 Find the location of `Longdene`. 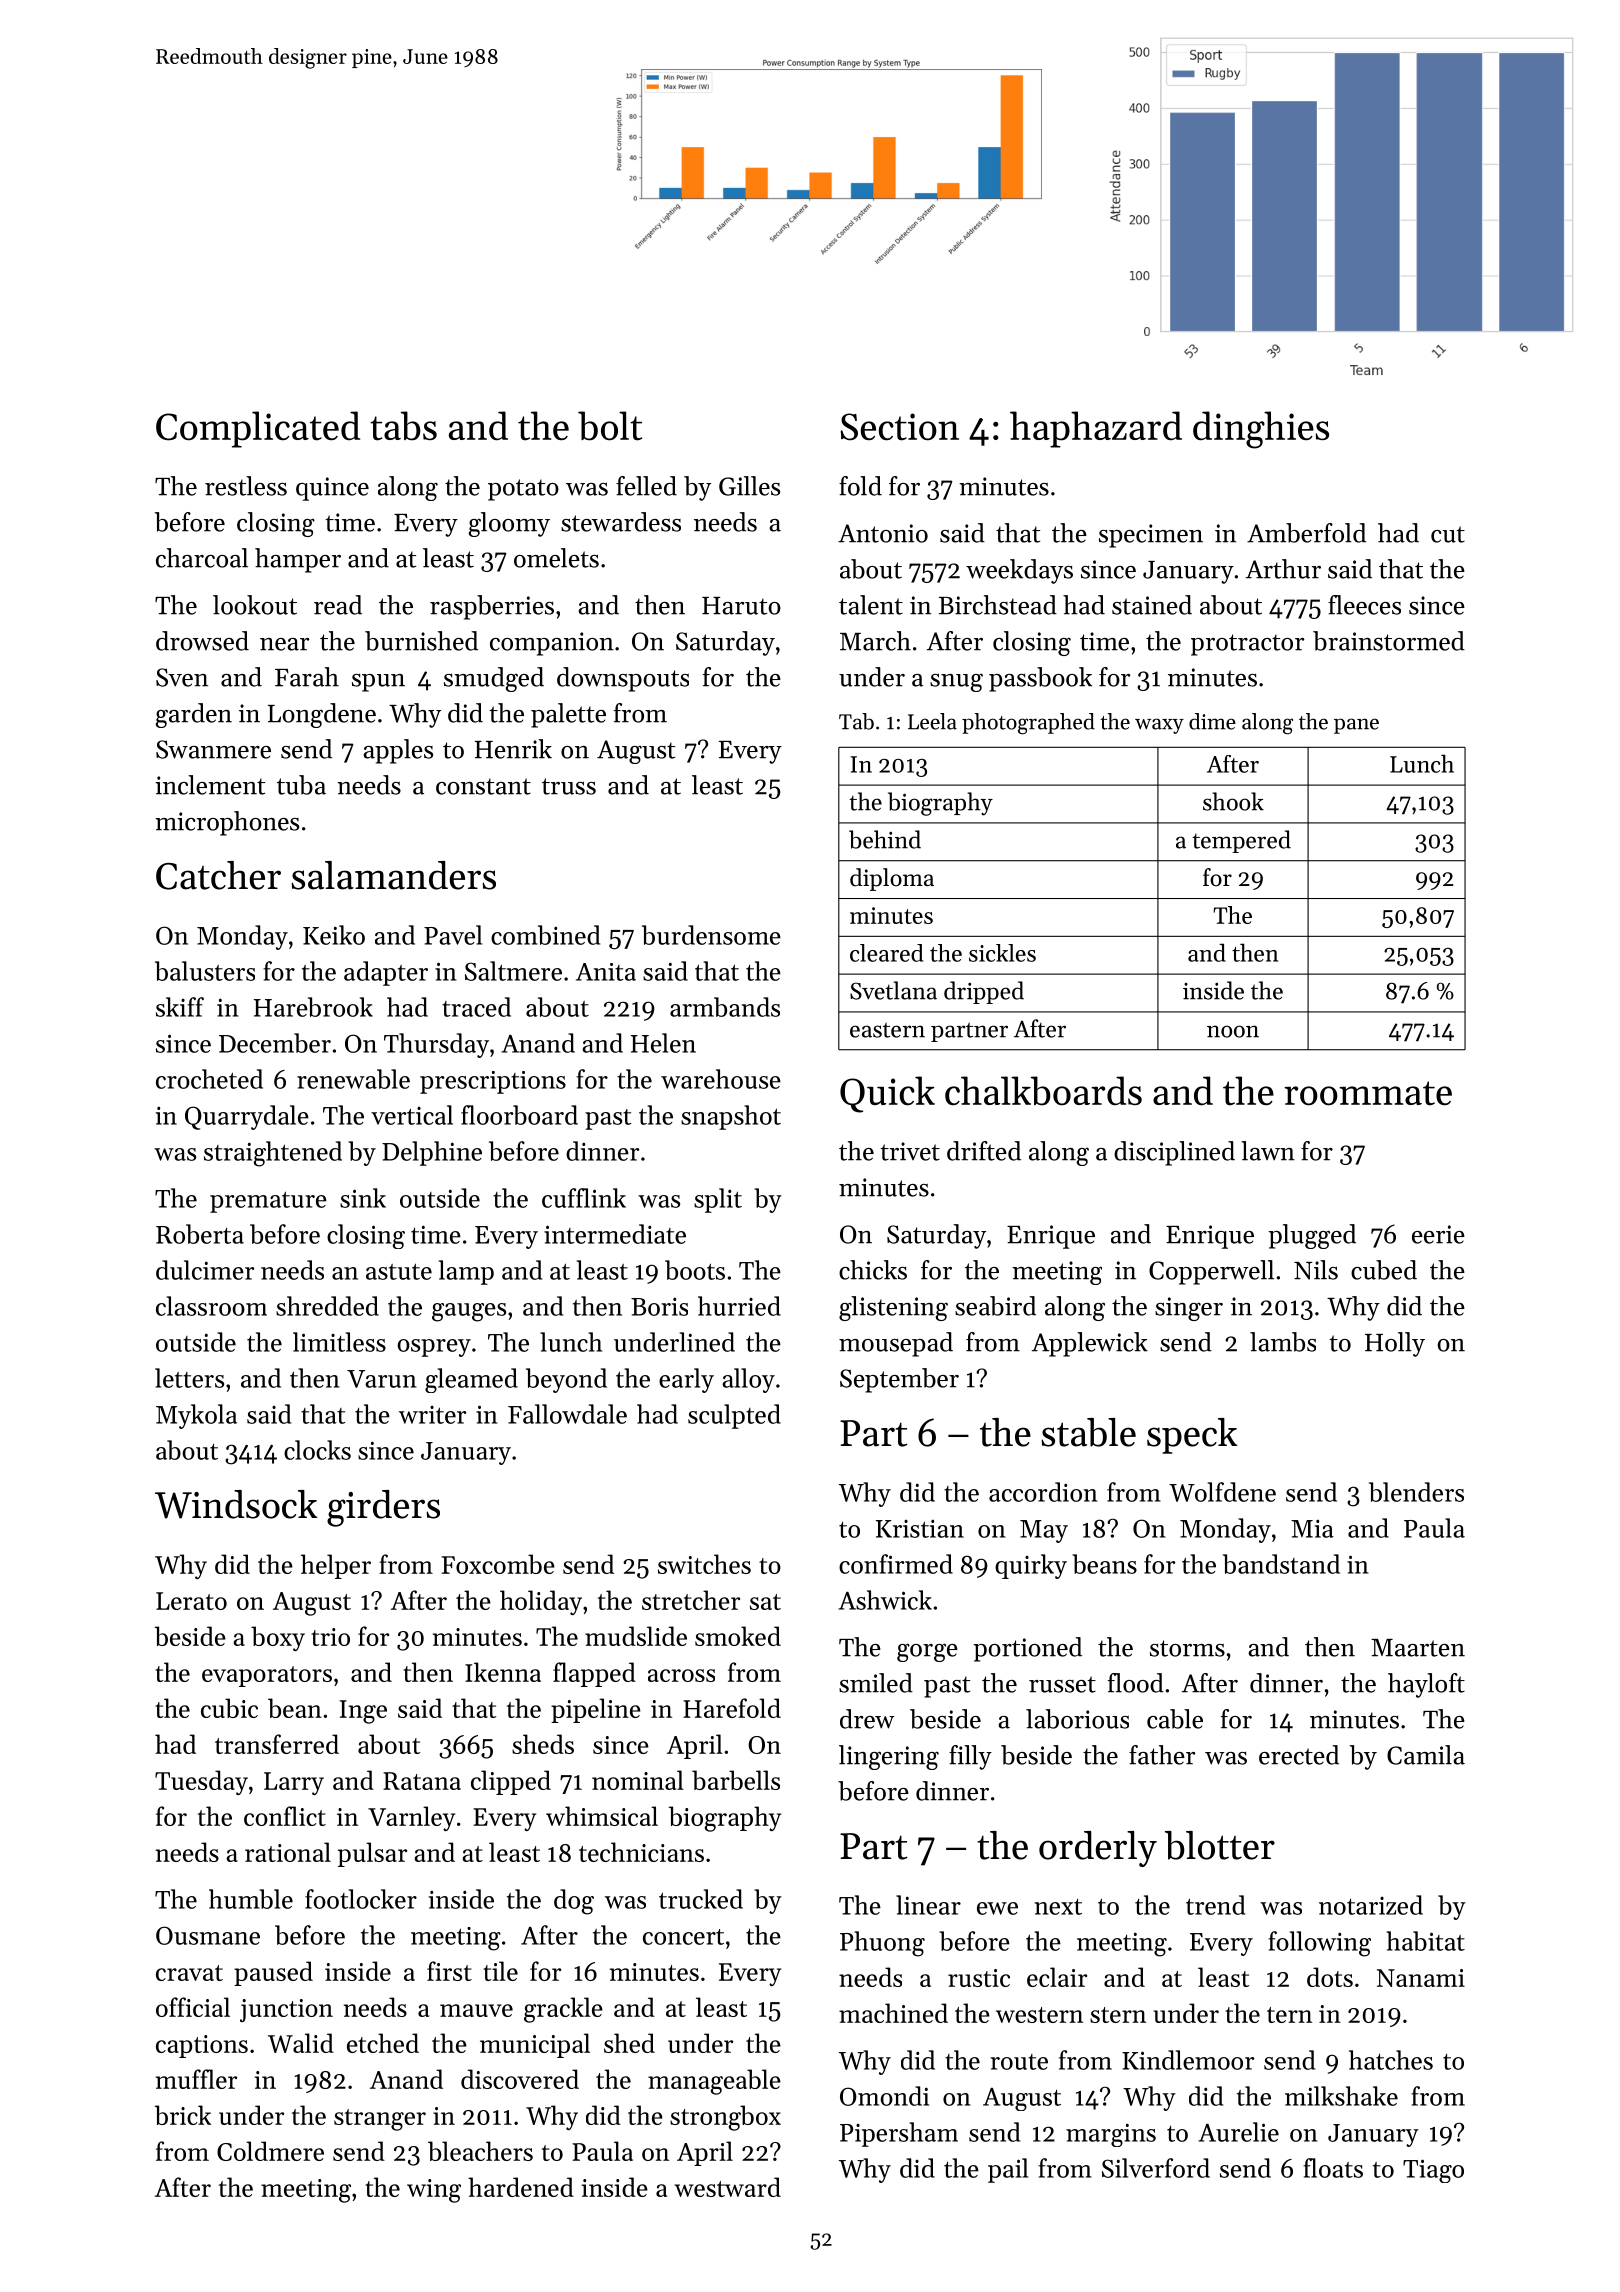

Longdene is located at coordinates (322, 715).
